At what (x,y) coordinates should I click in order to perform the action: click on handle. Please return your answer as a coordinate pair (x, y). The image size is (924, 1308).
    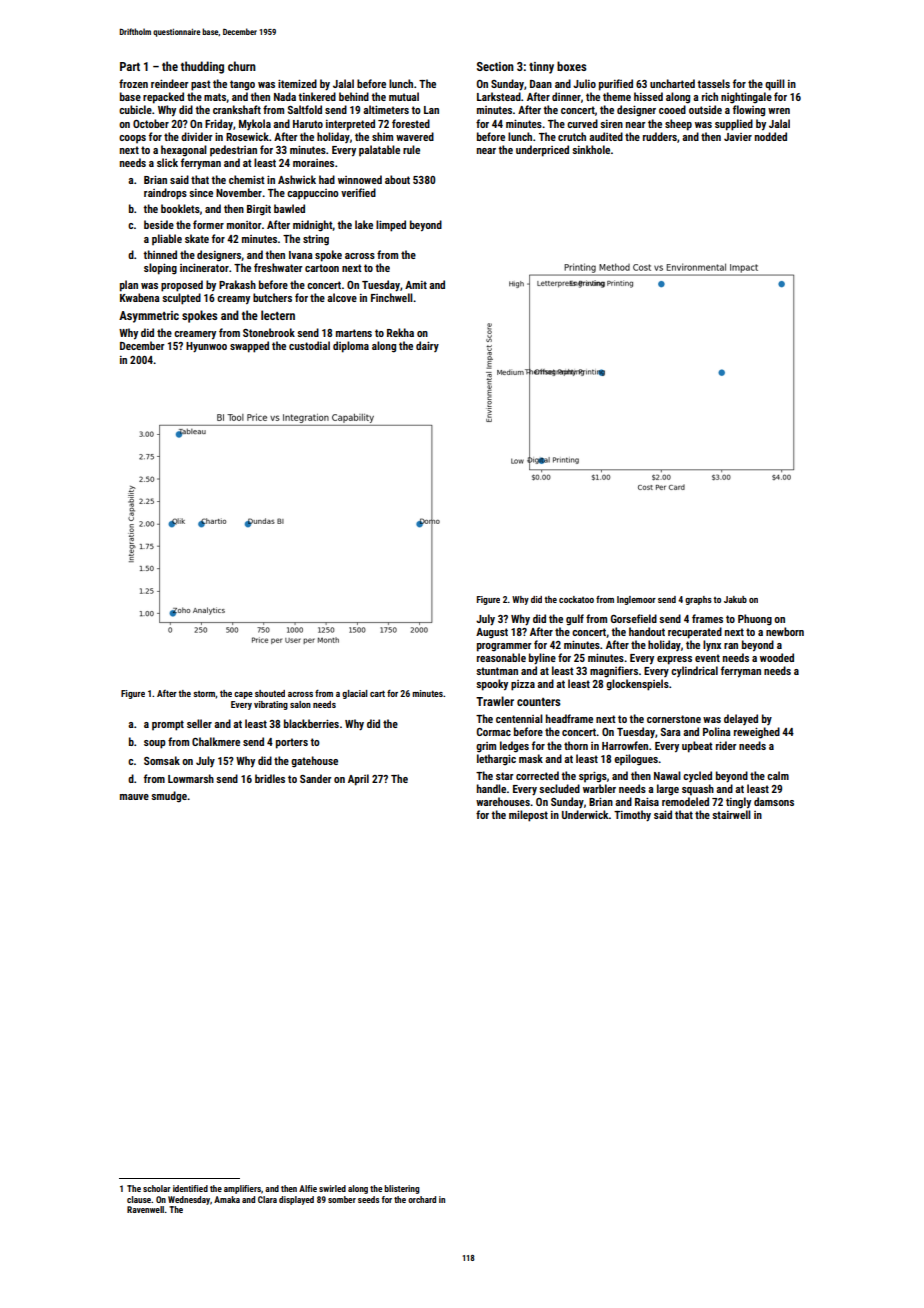
    Looking at the image, I should click on (491, 788).
